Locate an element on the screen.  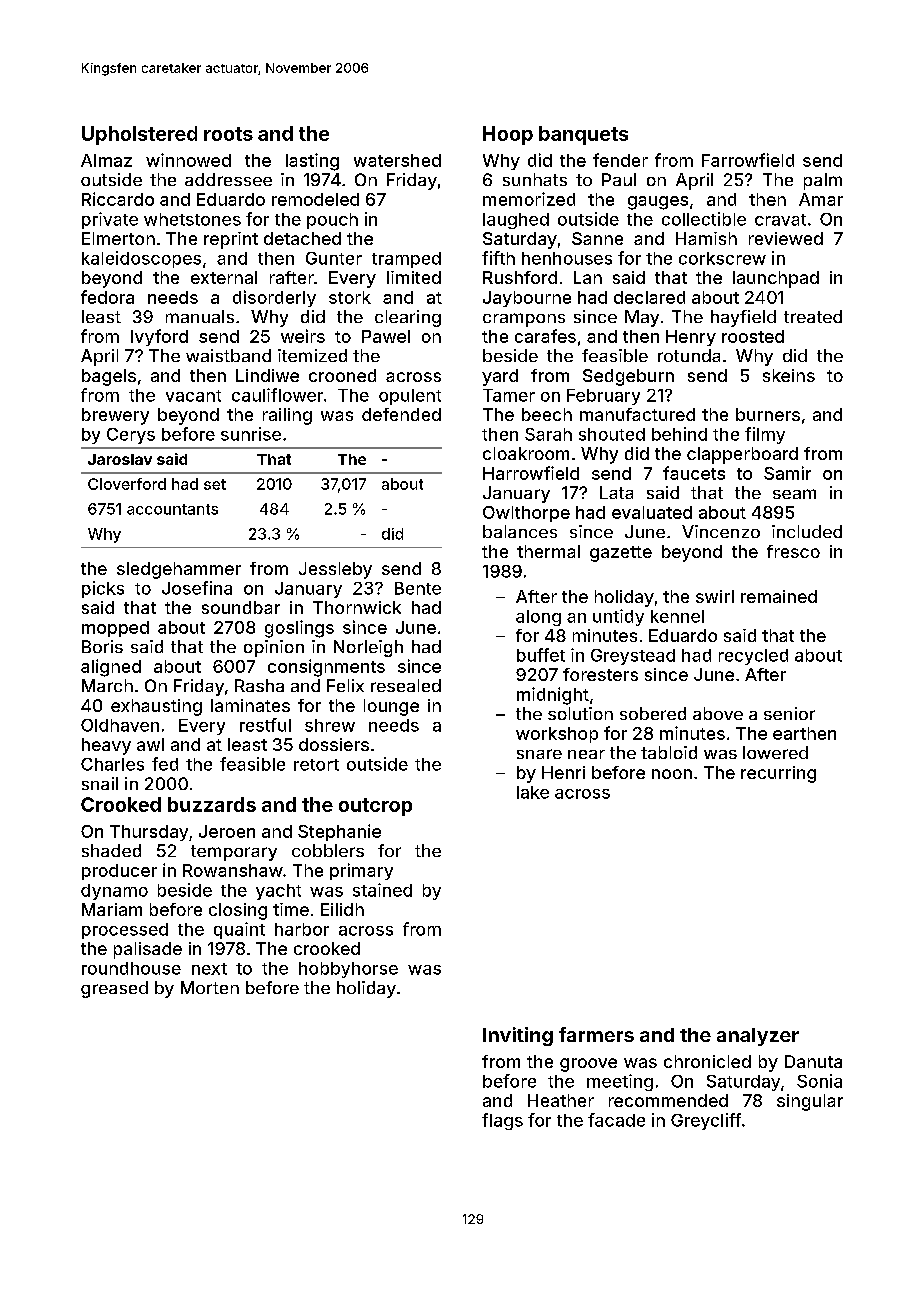
crampons is located at coordinates (524, 320).
